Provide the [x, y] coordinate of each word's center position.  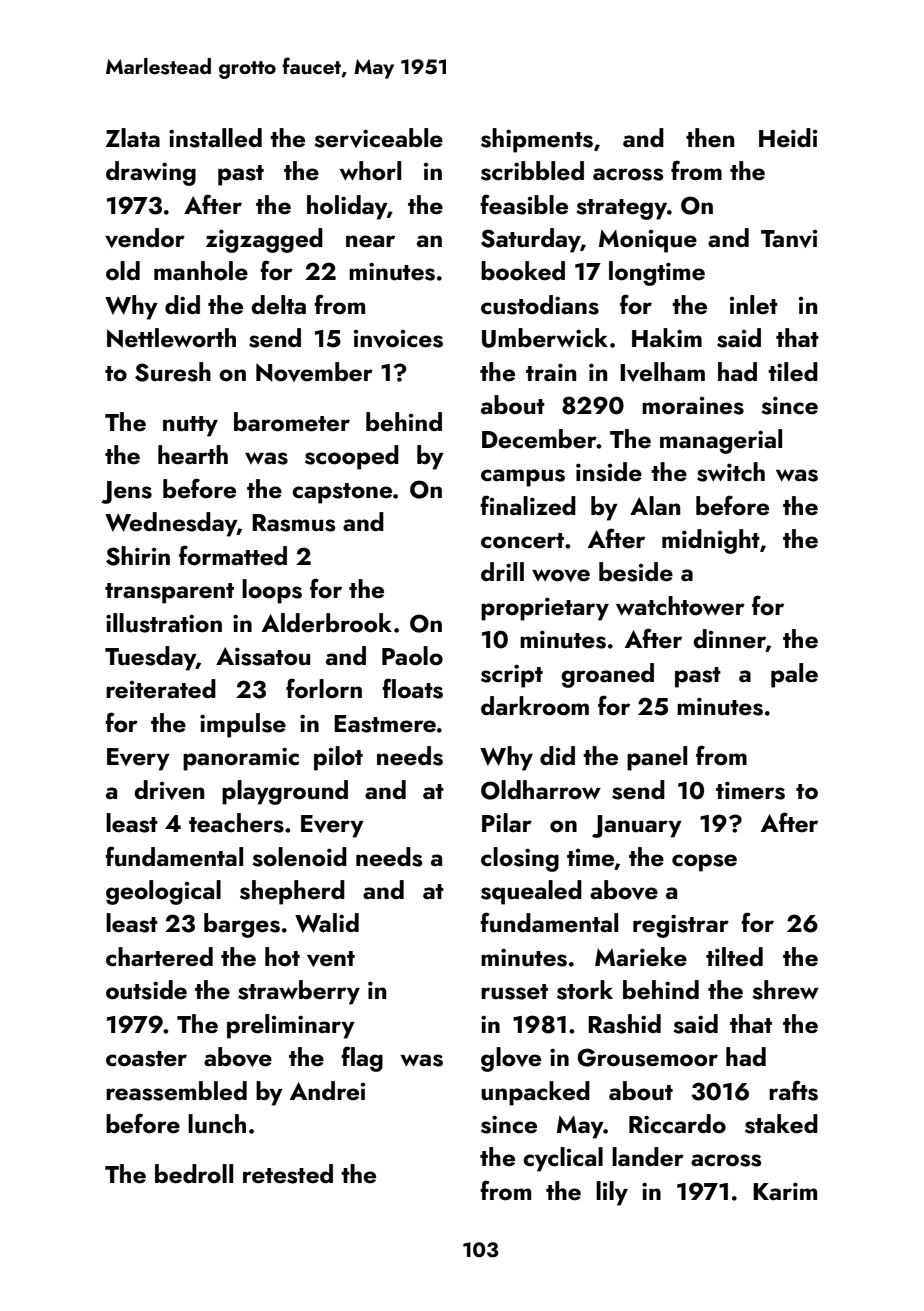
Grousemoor [647, 1057]
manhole [201, 271]
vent [331, 959]
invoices [398, 339]
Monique [648, 241]
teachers [236, 823]
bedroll [194, 1174]
